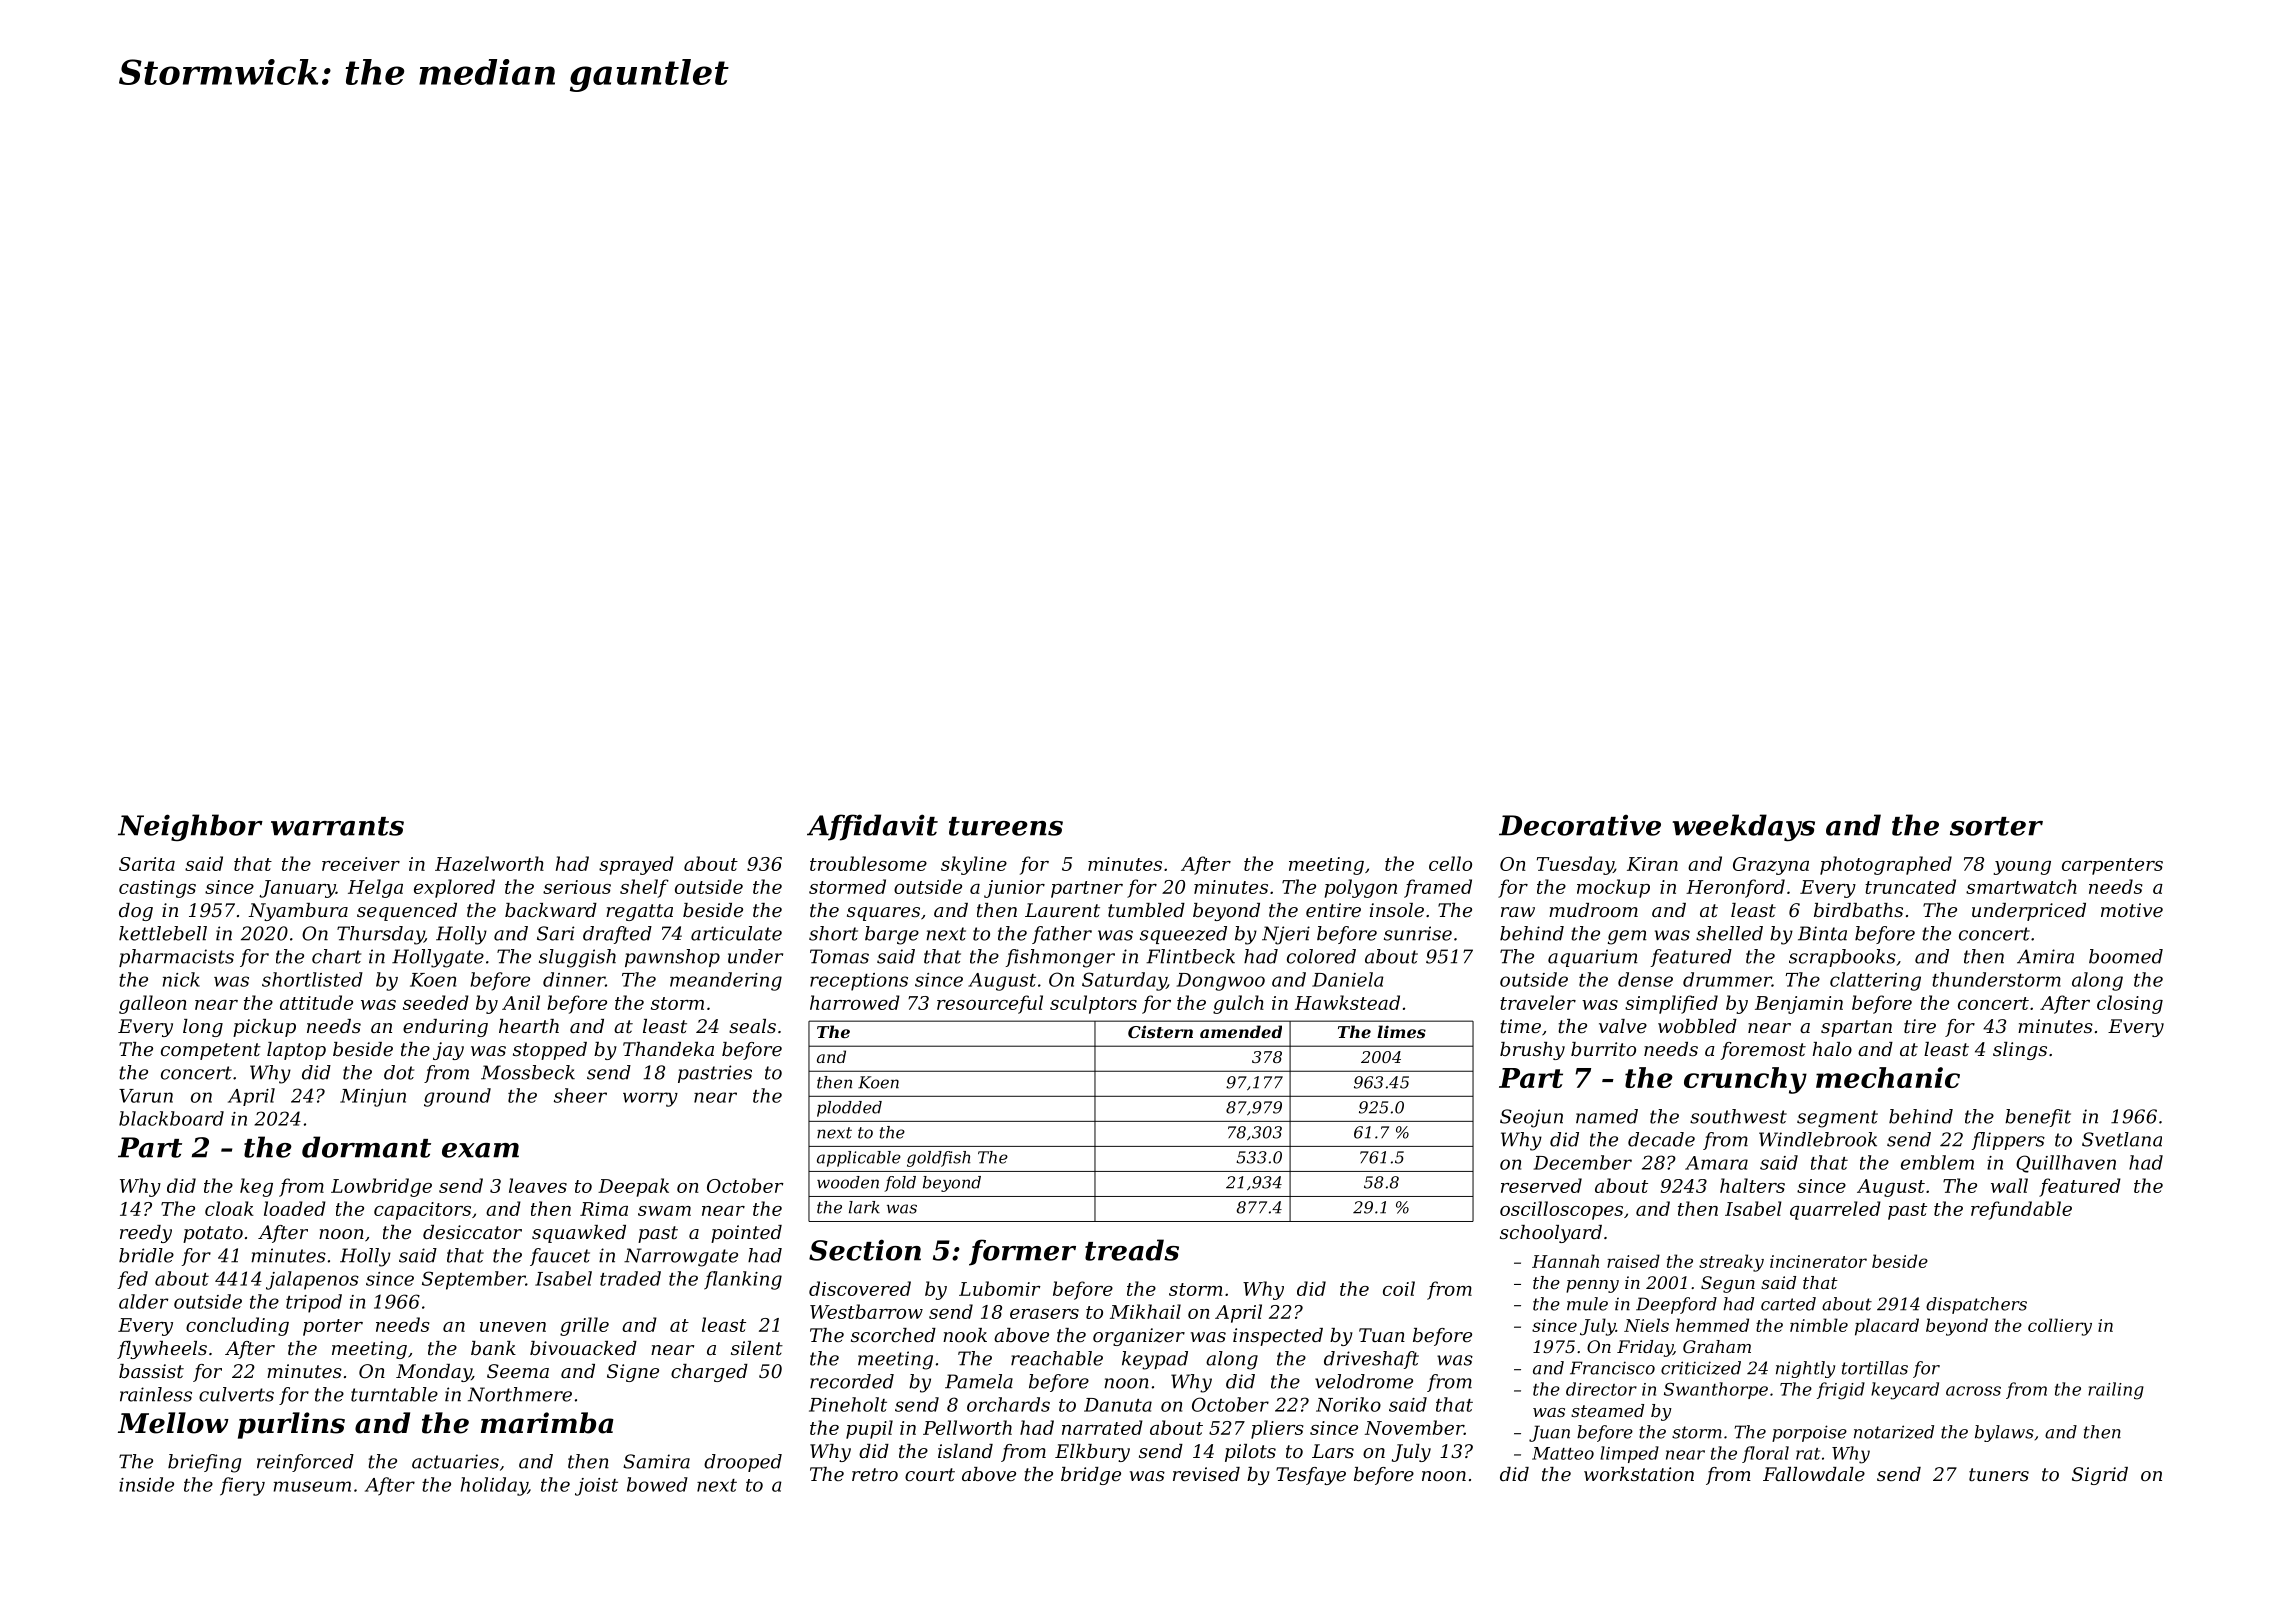 The height and width of the screenshot is (1614, 2282). Describe the element at coordinates (312, 1280) in the screenshot. I see `jalapenos` at that location.
